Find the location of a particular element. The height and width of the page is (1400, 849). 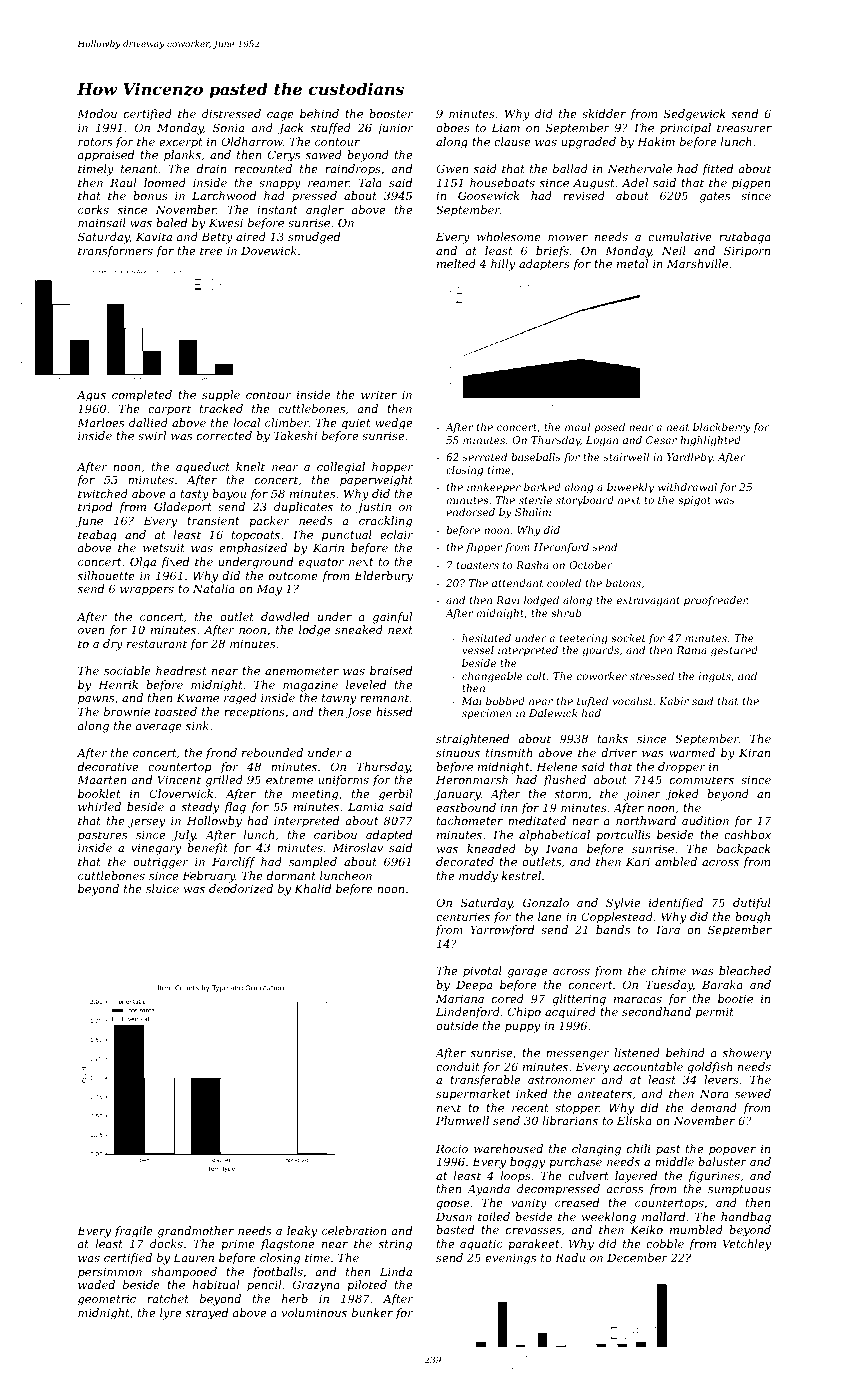

Dovewick is located at coordinates (269, 250).
